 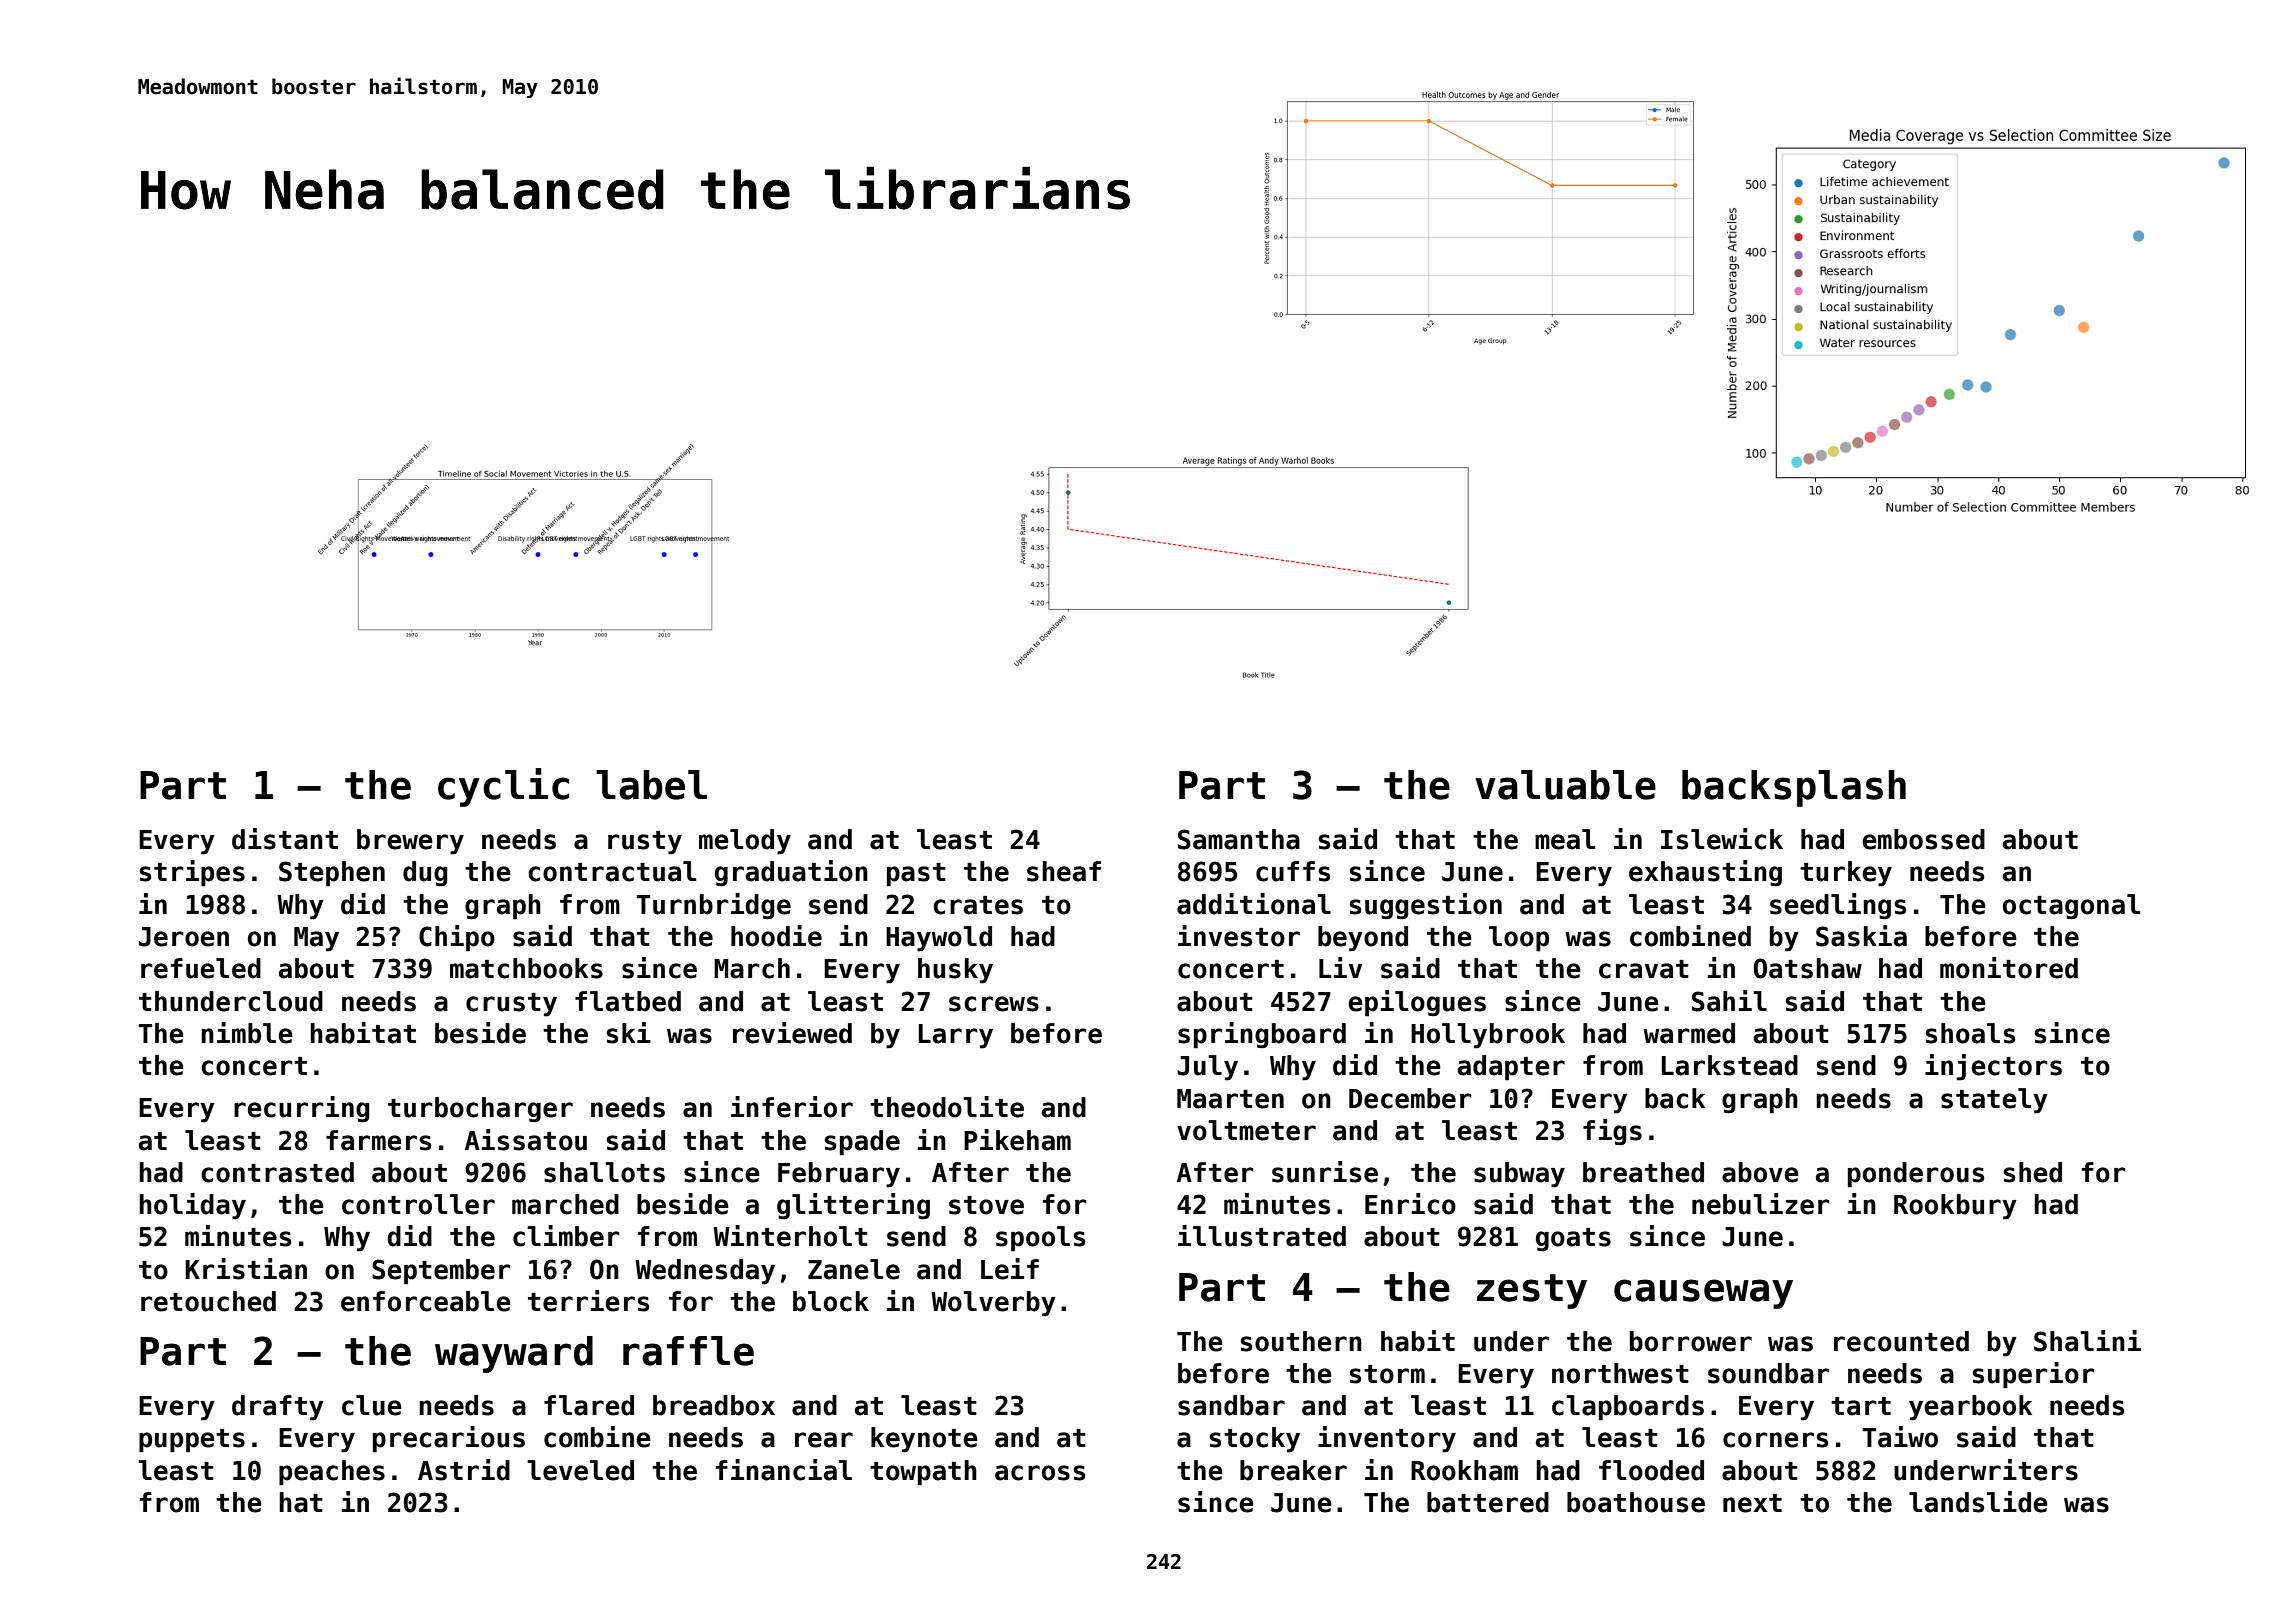 I want to click on refueled, so click(x=201, y=968).
